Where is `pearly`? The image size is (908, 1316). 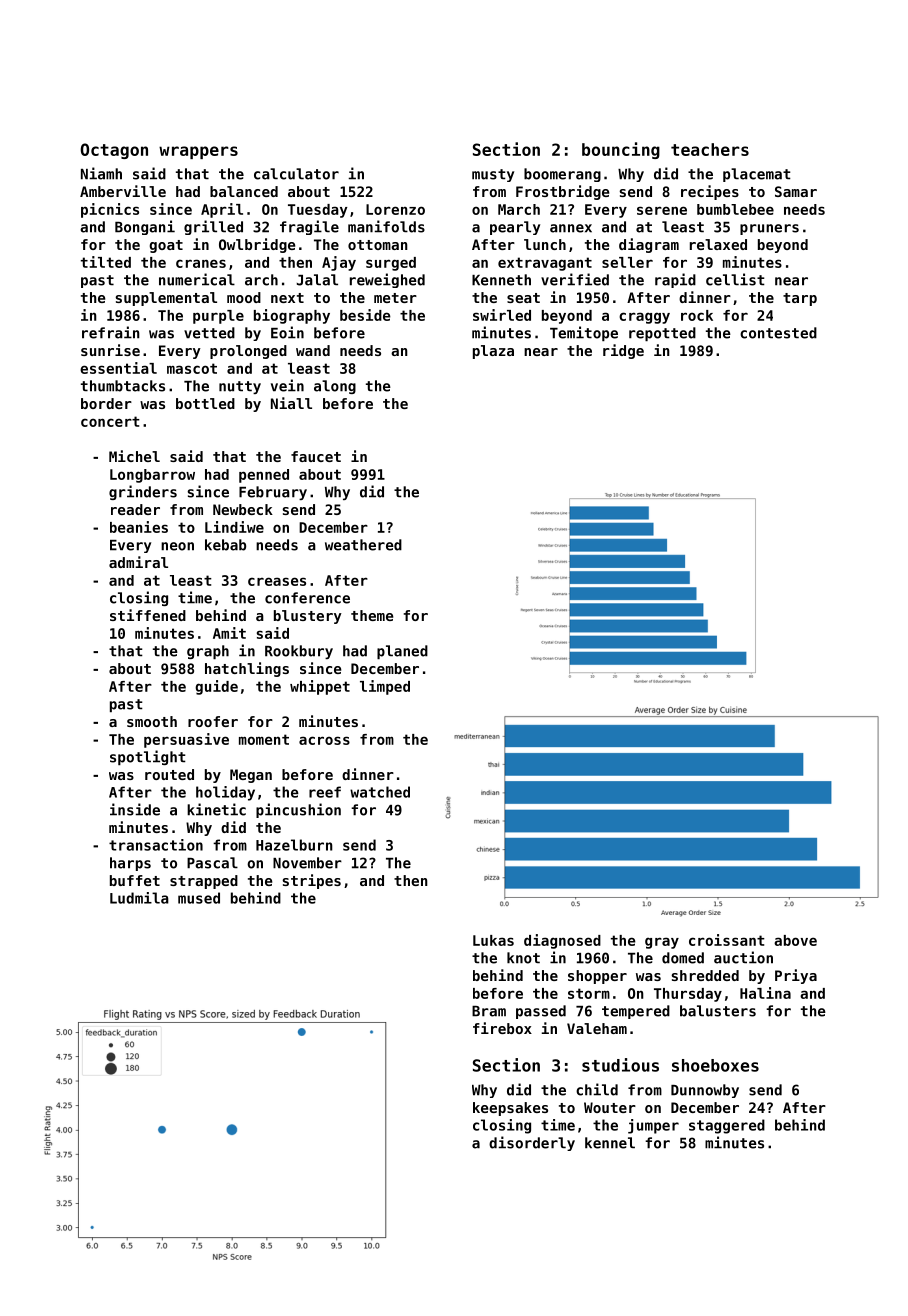 pearly is located at coordinates (515, 228).
